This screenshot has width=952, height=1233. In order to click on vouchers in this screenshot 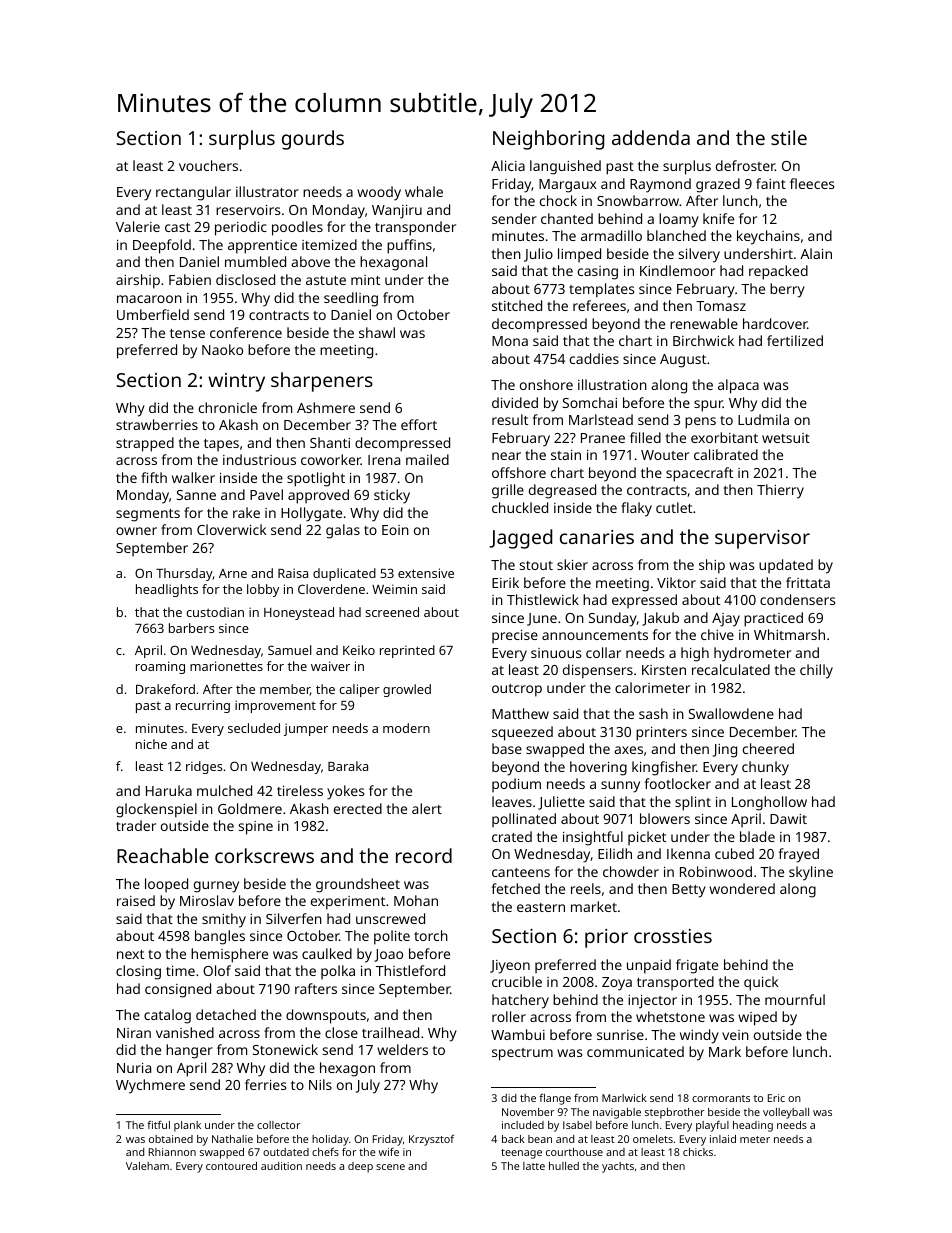, I will do `click(208, 165)`.
